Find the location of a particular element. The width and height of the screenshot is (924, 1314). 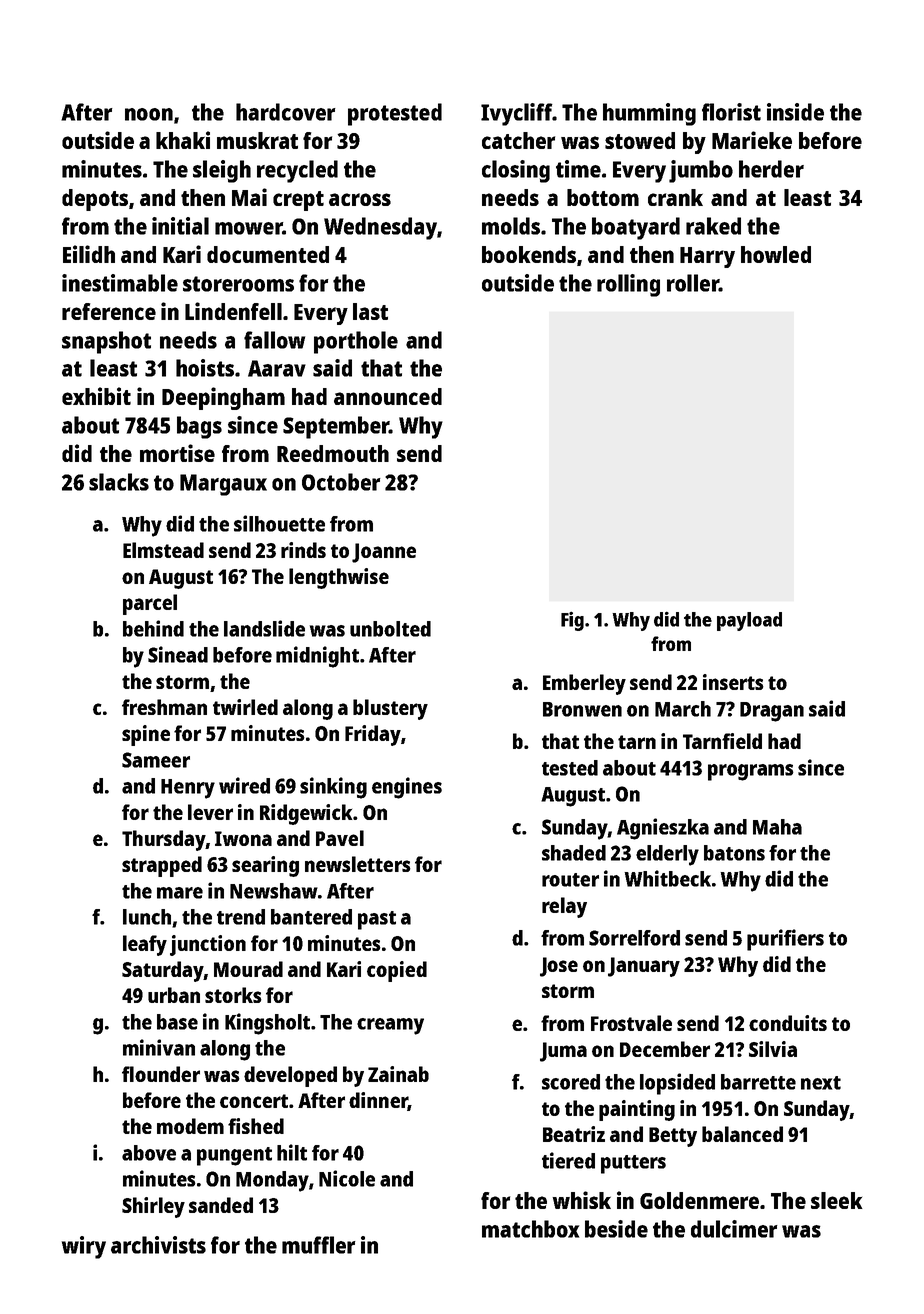

Juma is located at coordinates (563, 1052).
